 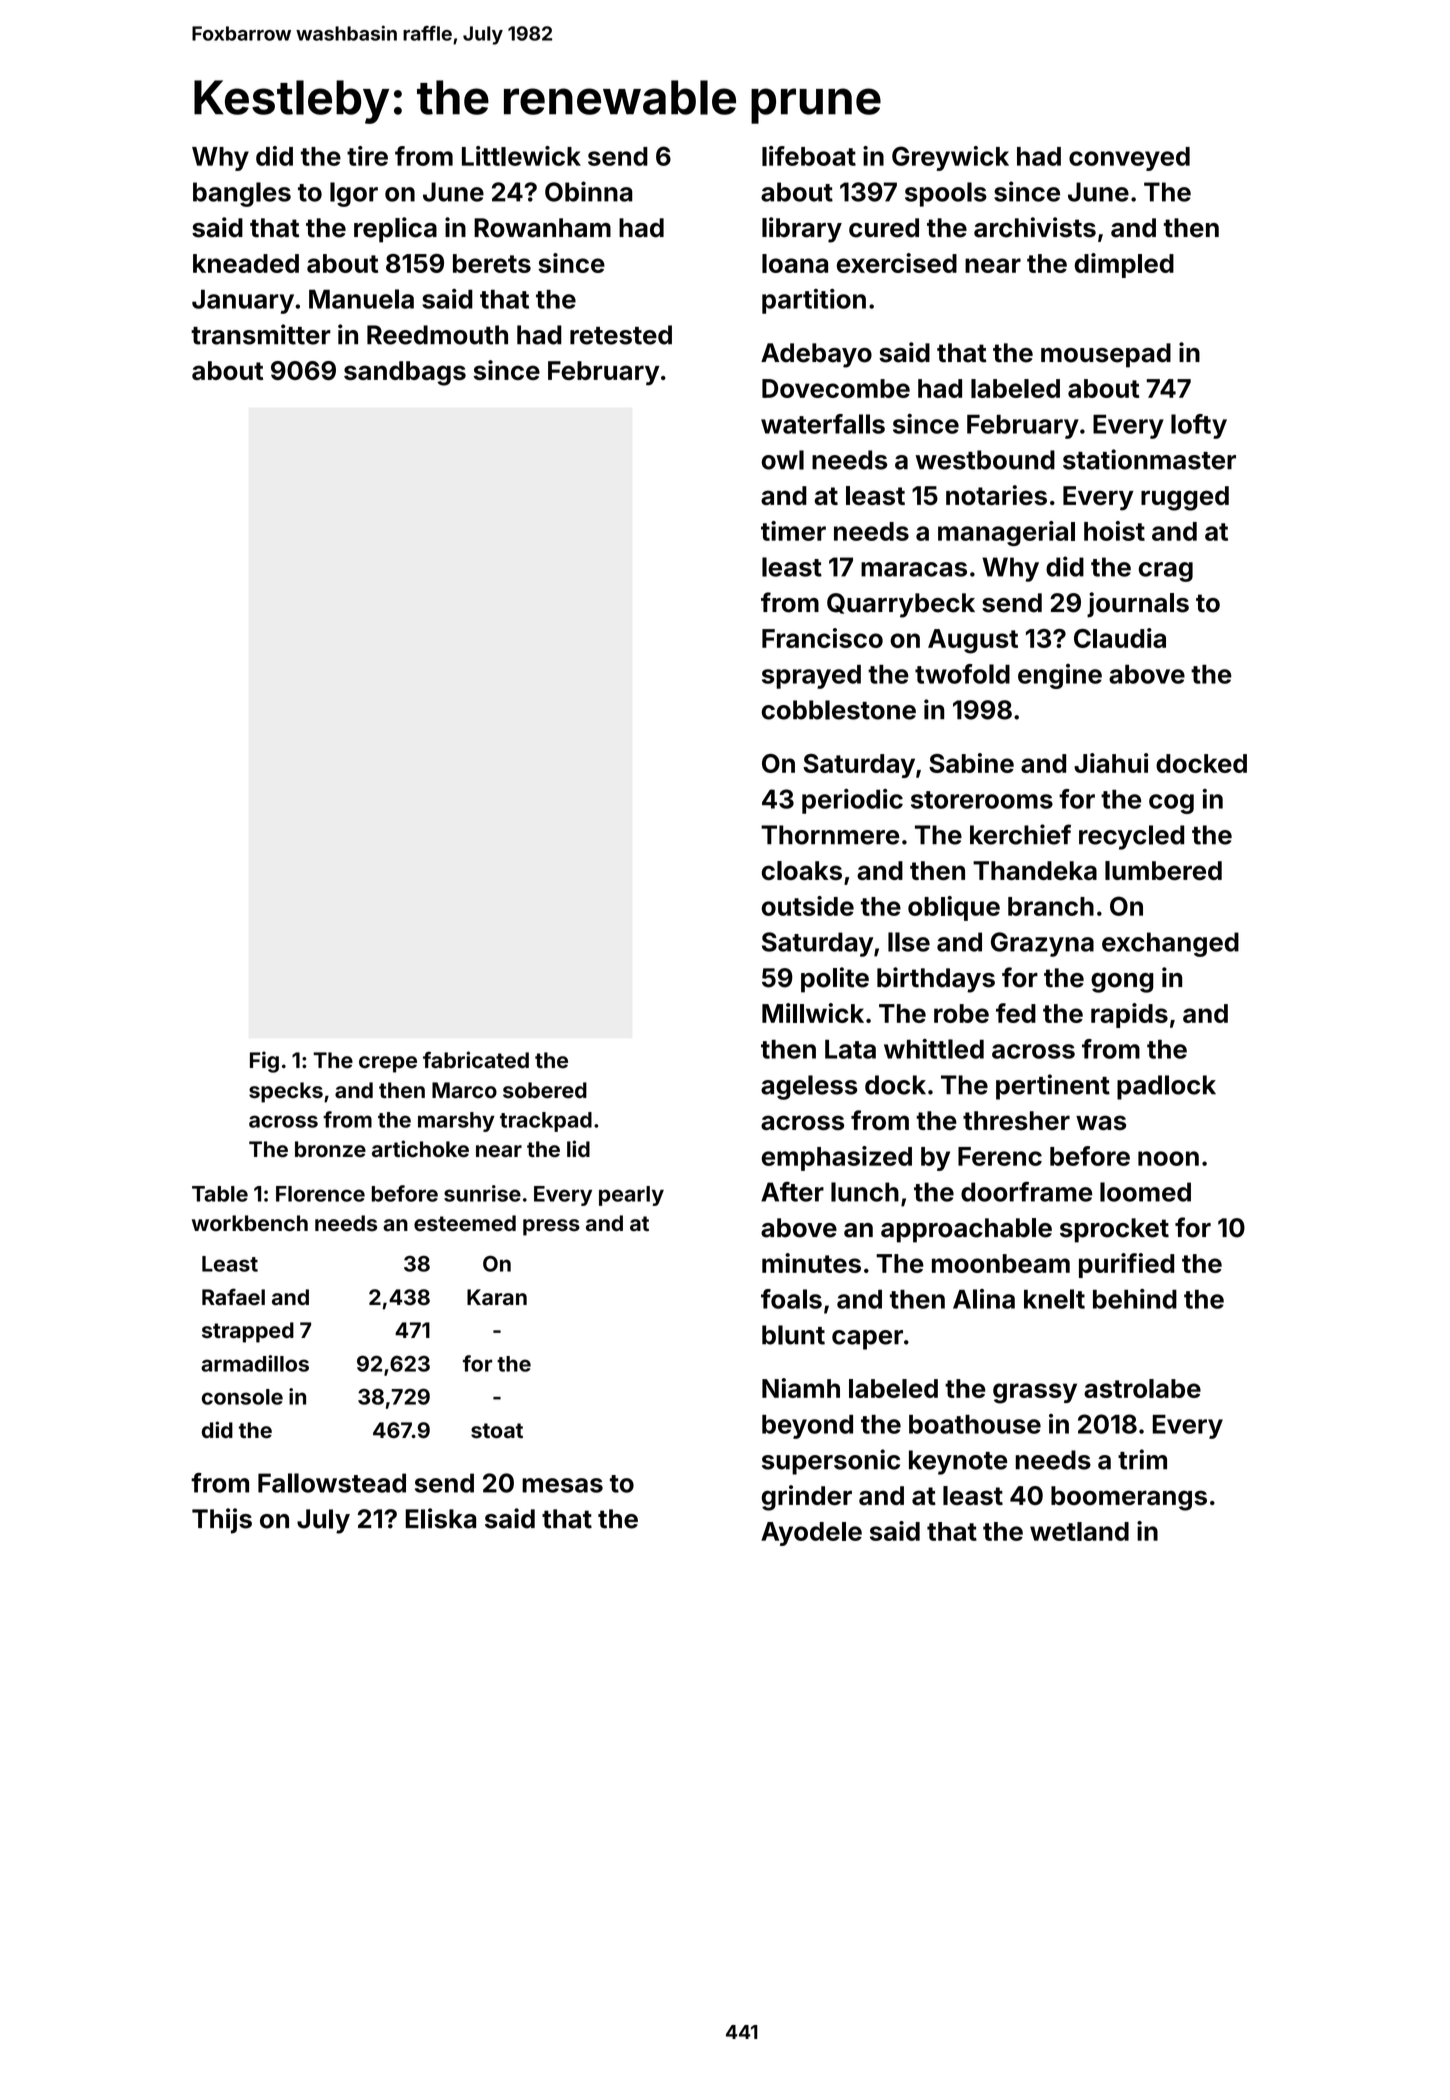 What do you see at coordinates (1168, 1158) in the page?
I see `noon` at bounding box center [1168, 1158].
